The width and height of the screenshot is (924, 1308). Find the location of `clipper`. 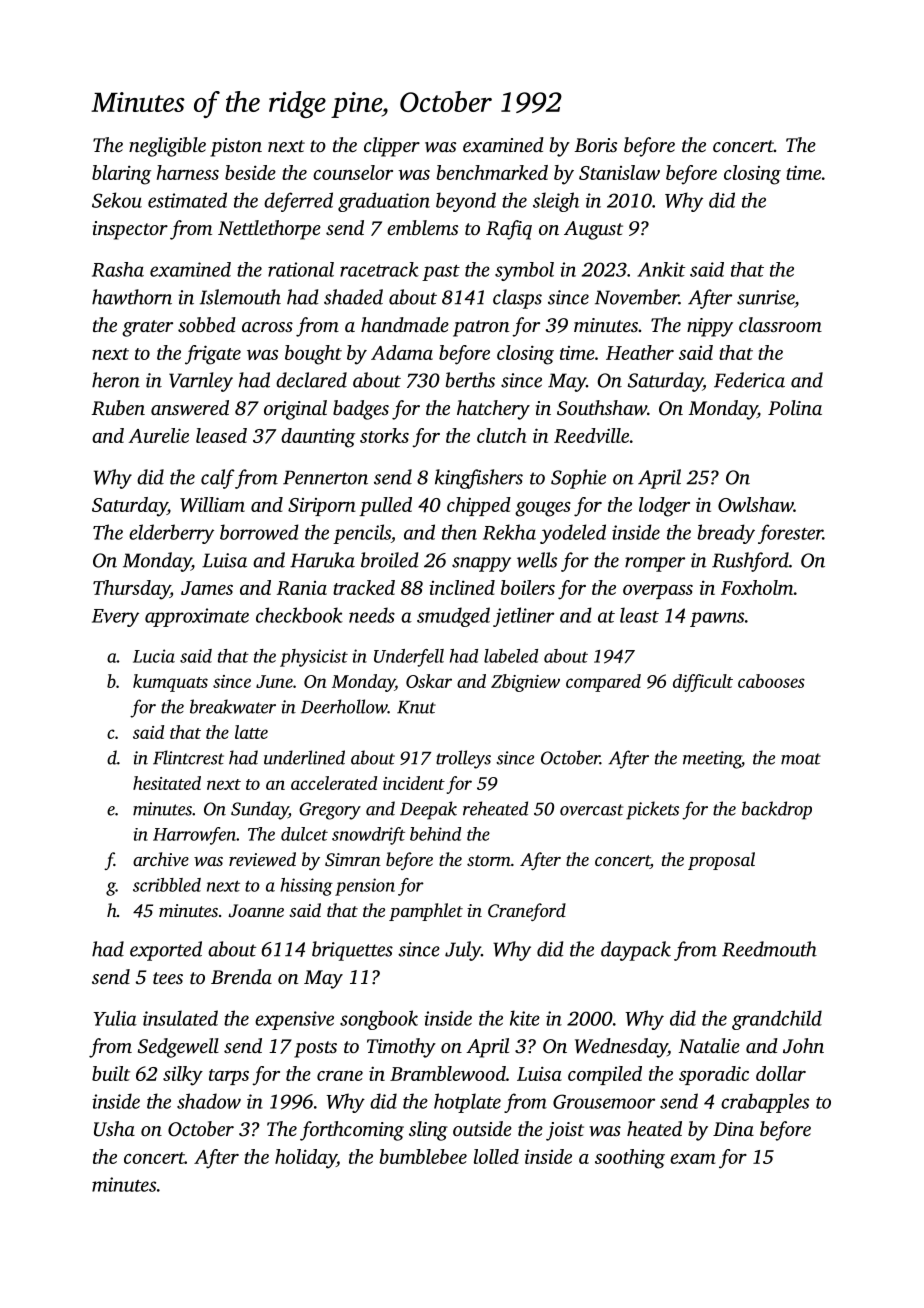

clipper is located at coordinates (392, 147).
